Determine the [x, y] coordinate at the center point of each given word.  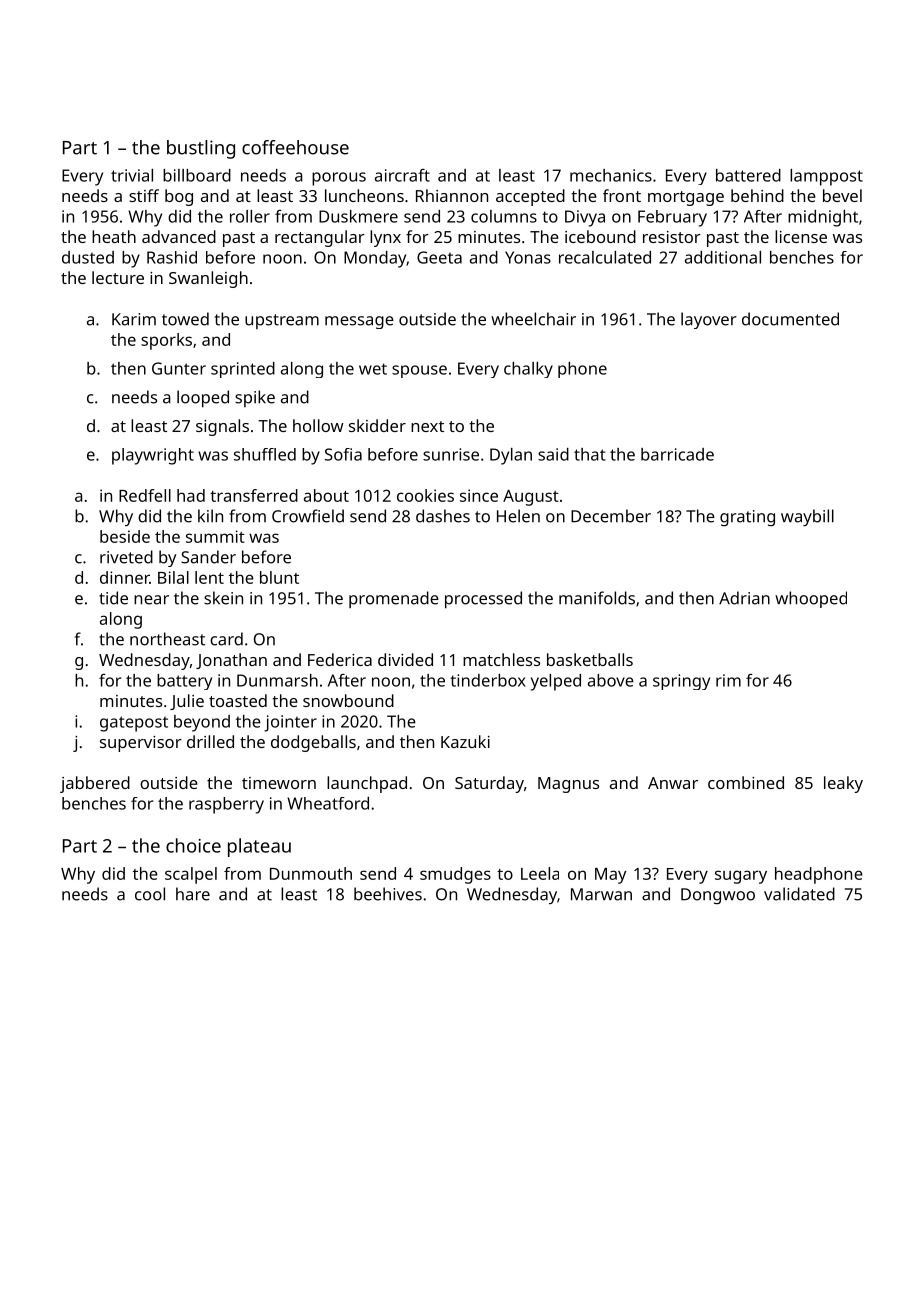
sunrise [451, 454]
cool [150, 894]
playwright [153, 456]
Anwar [673, 783]
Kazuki [465, 741]
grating [747, 518]
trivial [132, 175]
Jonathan [231, 661]
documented [790, 319]
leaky [843, 784]
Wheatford [328, 803]
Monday [375, 259]
